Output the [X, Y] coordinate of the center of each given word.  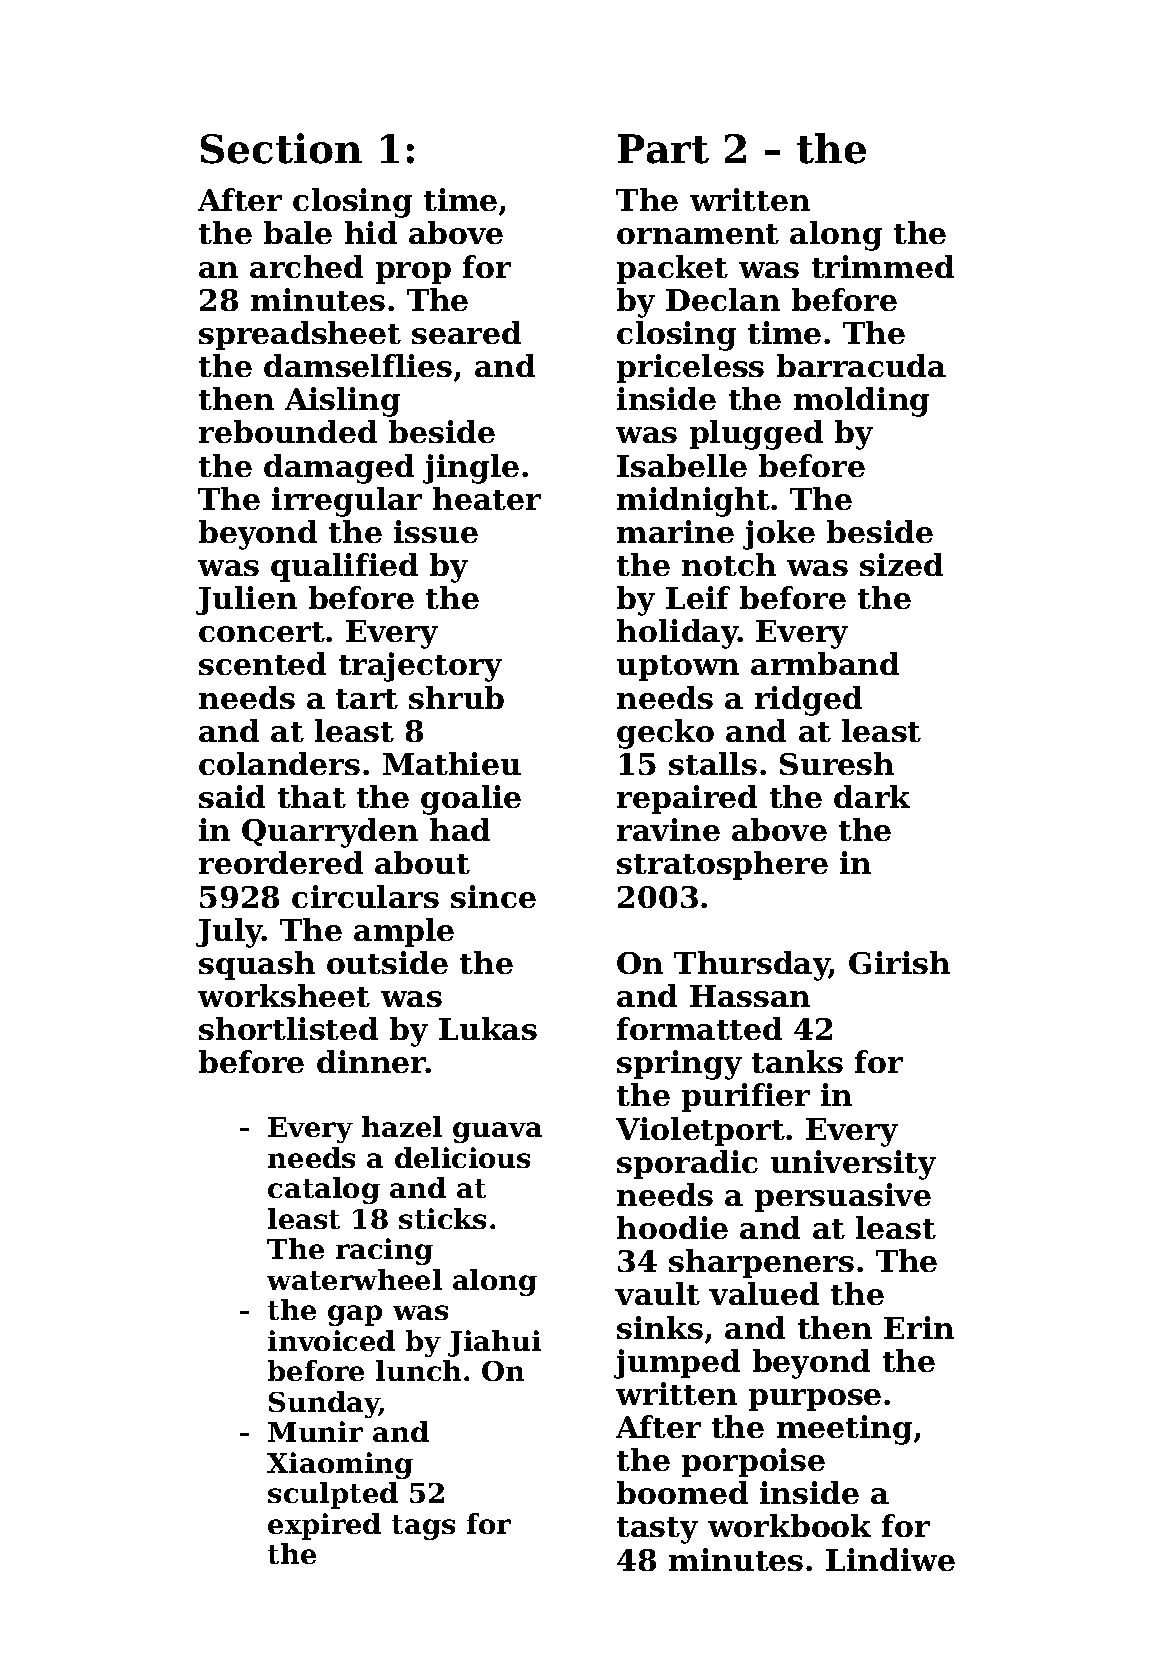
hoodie [672, 1227]
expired [324, 1526]
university [853, 1165]
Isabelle [682, 465]
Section [281, 148]
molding [861, 402]
